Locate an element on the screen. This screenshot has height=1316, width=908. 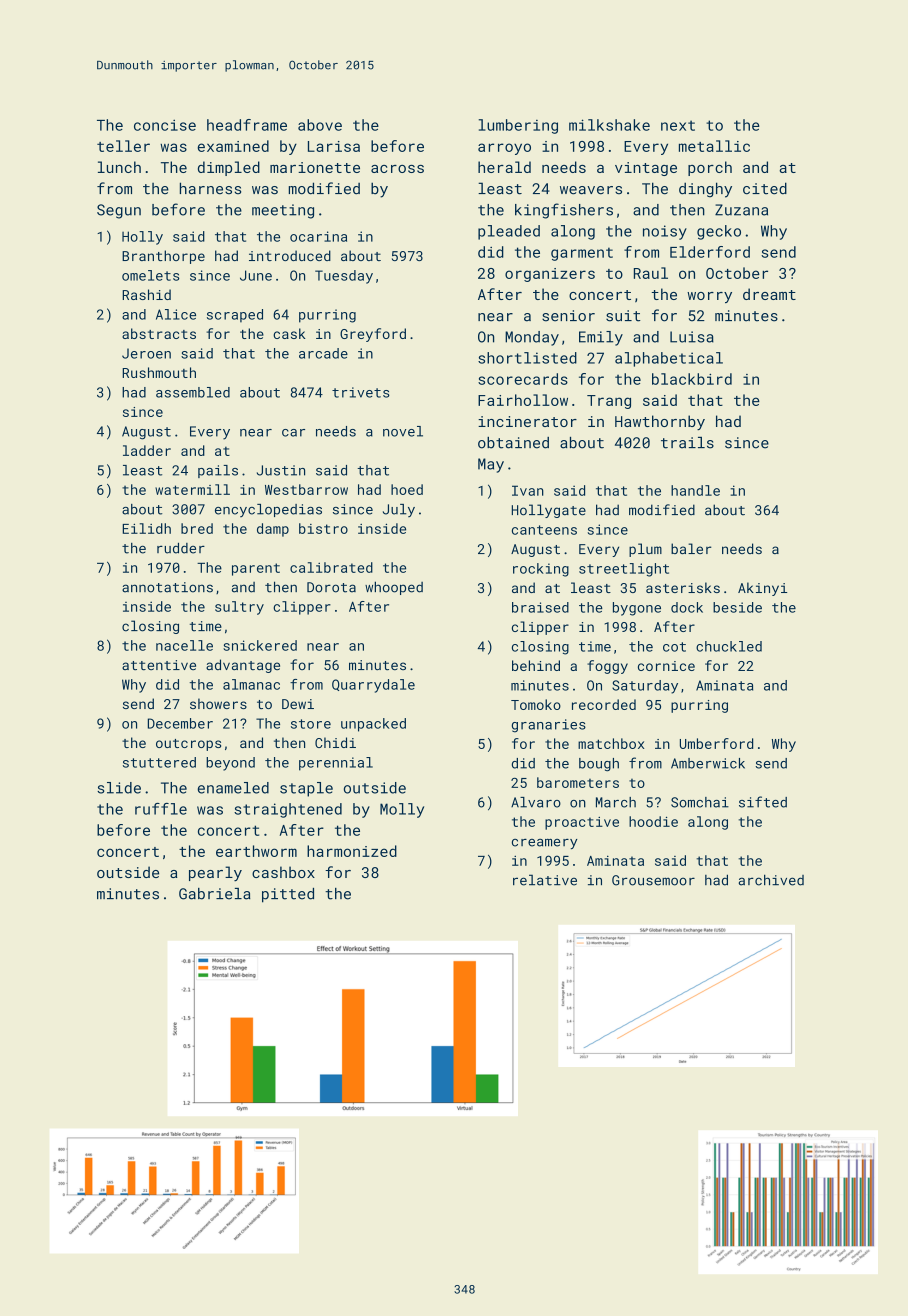
concise is located at coordinates (165, 125).
